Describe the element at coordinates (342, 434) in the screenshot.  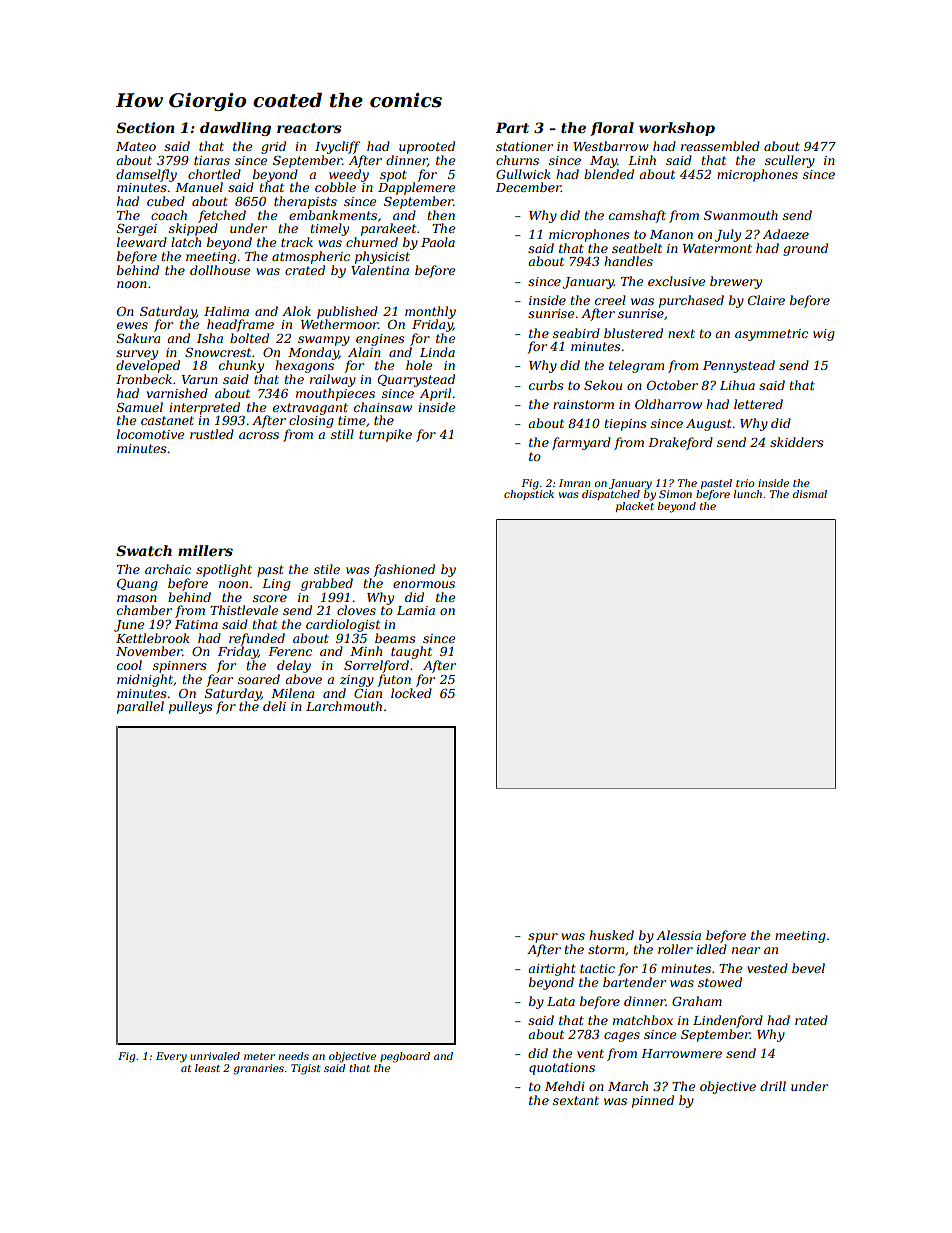
I see `still` at that location.
